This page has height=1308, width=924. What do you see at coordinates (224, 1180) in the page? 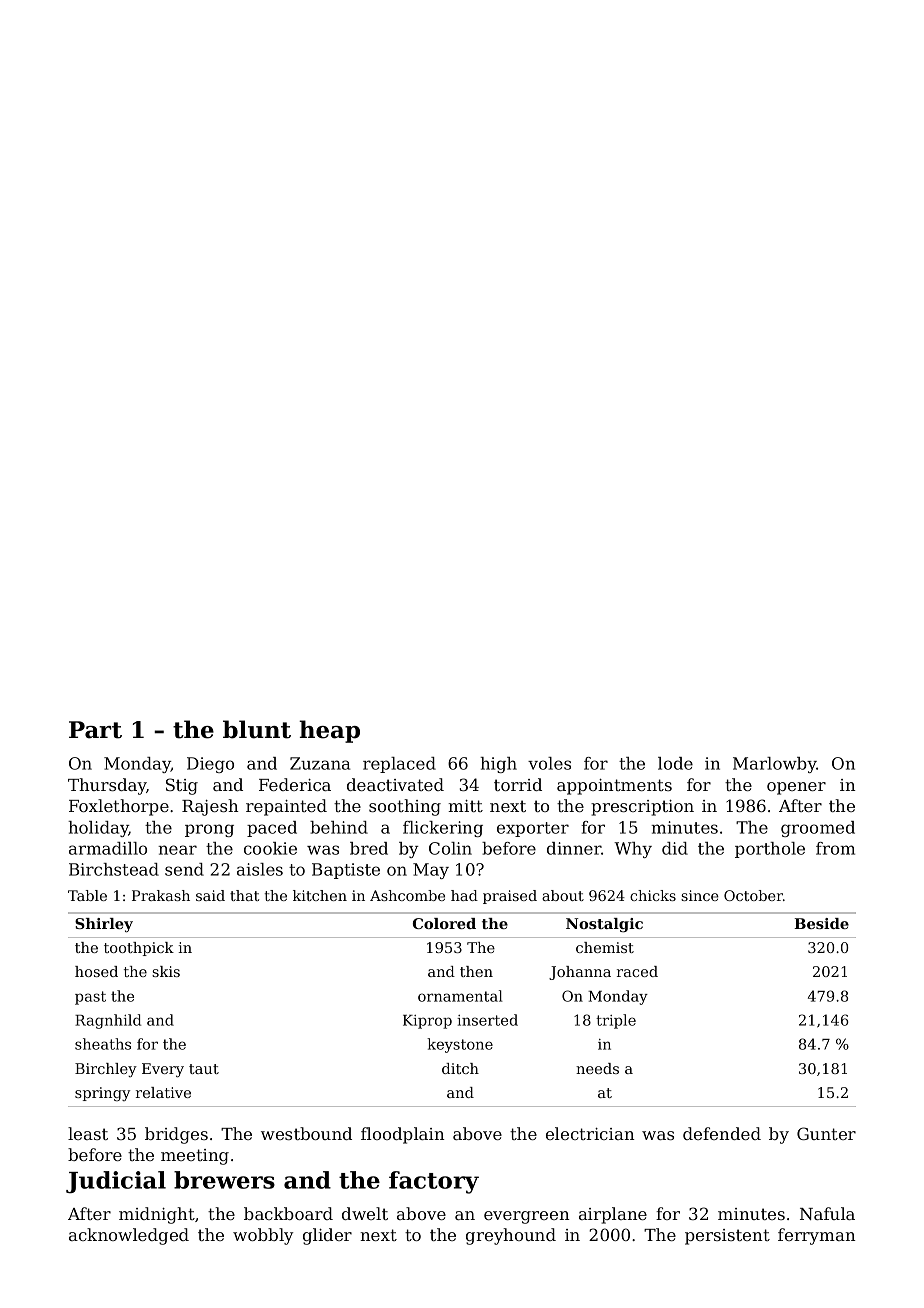
I see `brewers` at bounding box center [224, 1180].
